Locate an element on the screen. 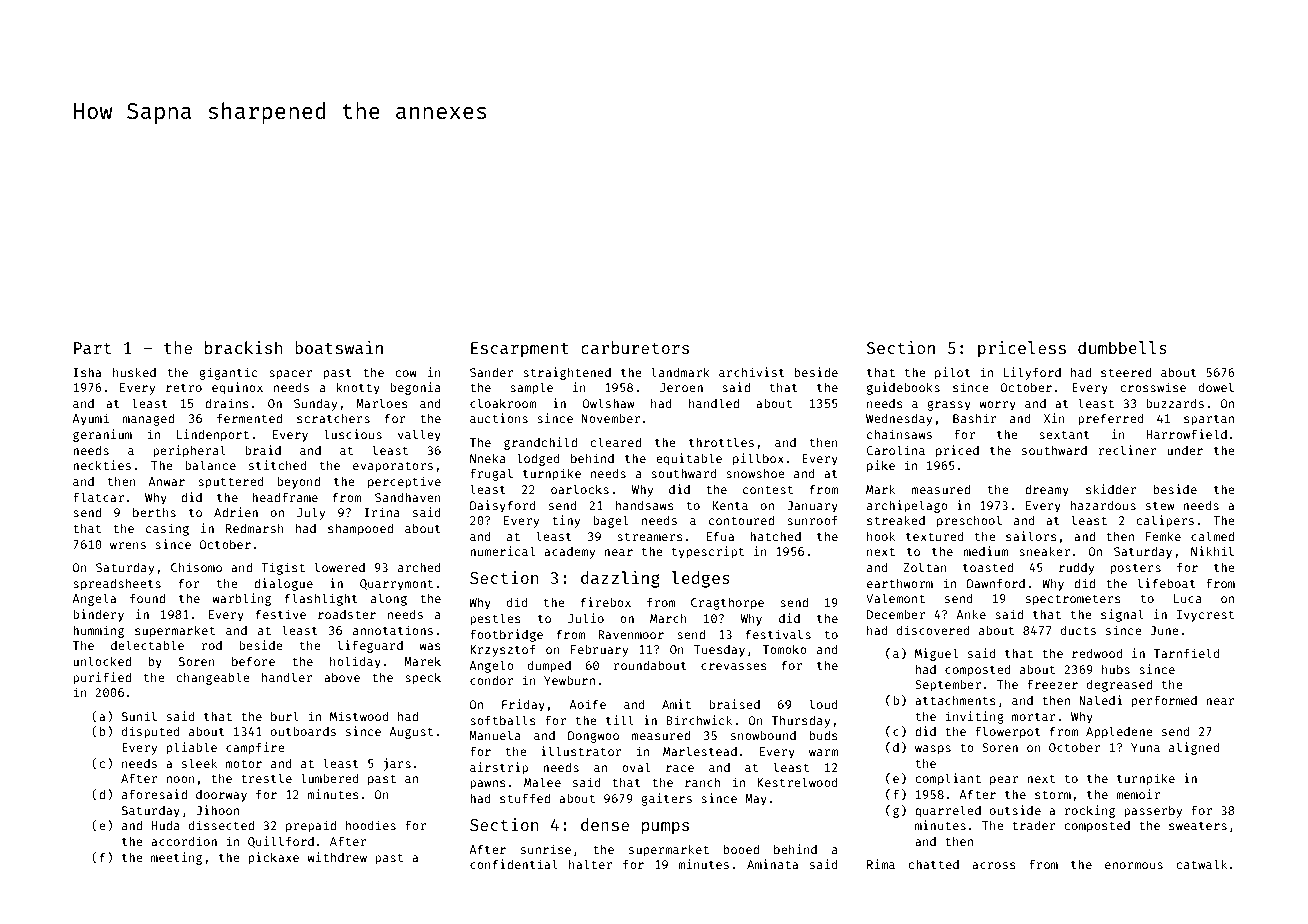  spreadsheets is located at coordinates (117, 585).
